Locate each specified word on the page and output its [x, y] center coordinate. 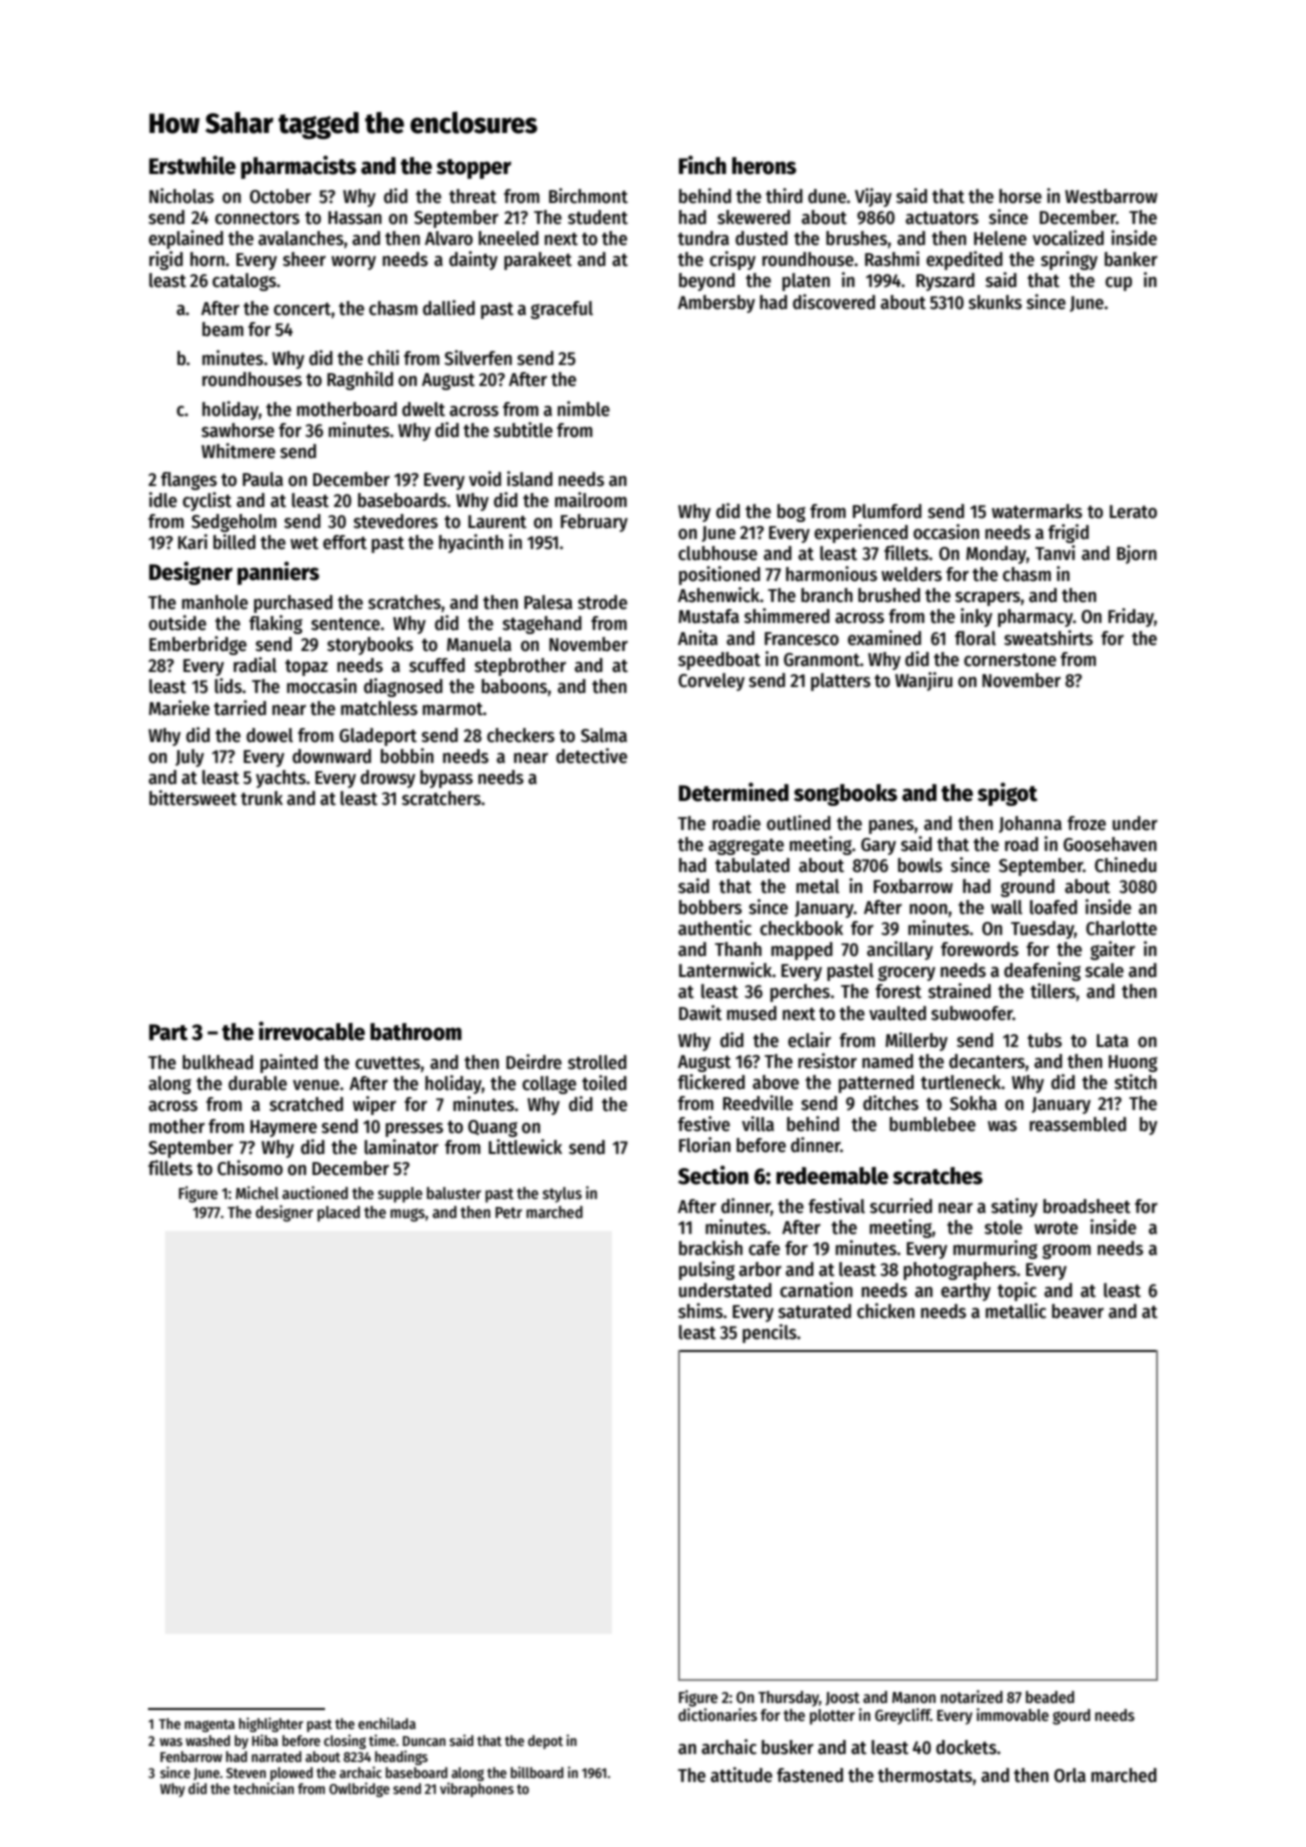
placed [338, 1214]
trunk [262, 798]
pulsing [707, 1270]
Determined [734, 792]
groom [1066, 1251]
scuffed [437, 665]
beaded [1050, 1697]
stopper [473, 169]
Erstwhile [192, 165]
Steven [246, 1773]
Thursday [788, 1699]
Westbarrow [1111, 196]
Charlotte [1121, 928]
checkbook [801, 928]
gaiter [1112, 950]
